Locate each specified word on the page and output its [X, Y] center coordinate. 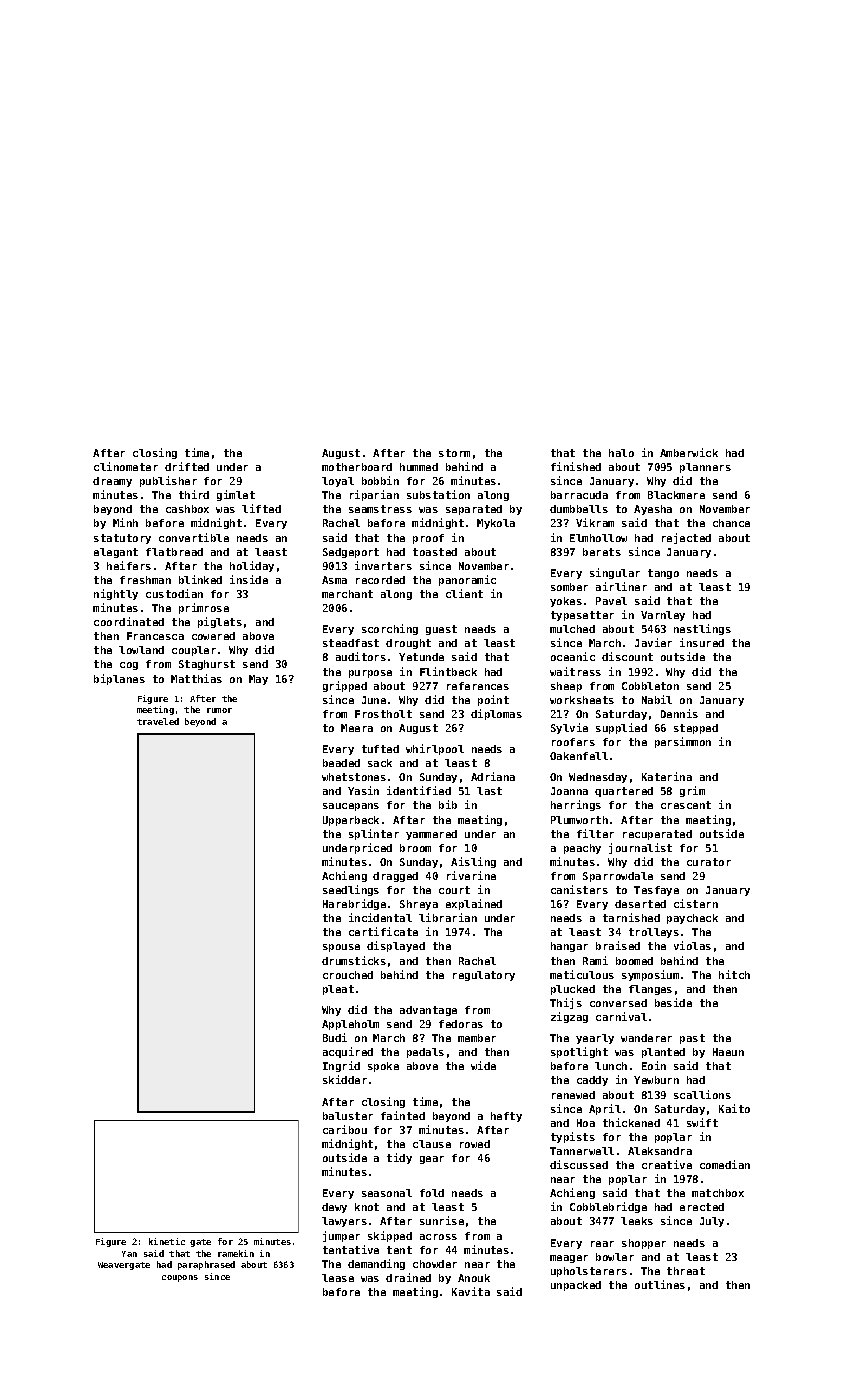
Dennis [679, 713]
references [478, 686]
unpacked [576, 1286]
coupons [180, 1278]
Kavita [471, 1291]
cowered [213, 636]
